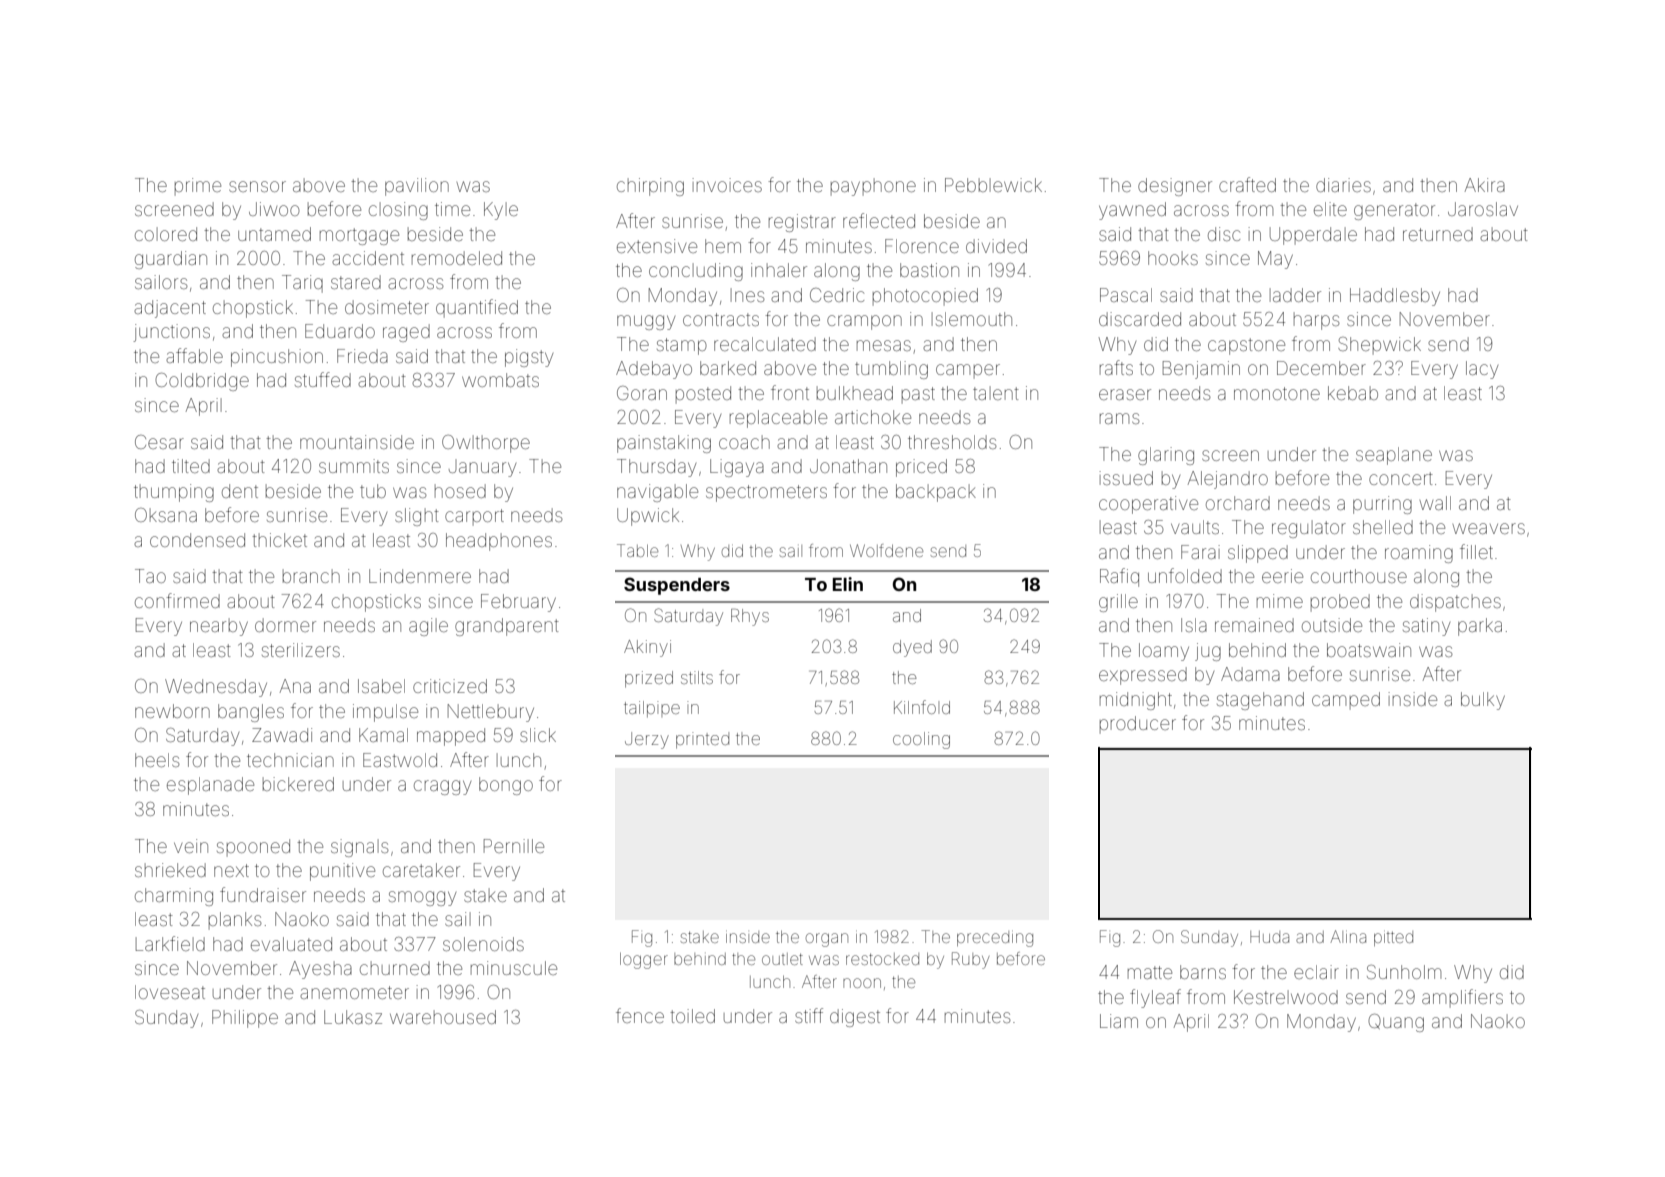  I want to click on stamp, so click(682, 346).
